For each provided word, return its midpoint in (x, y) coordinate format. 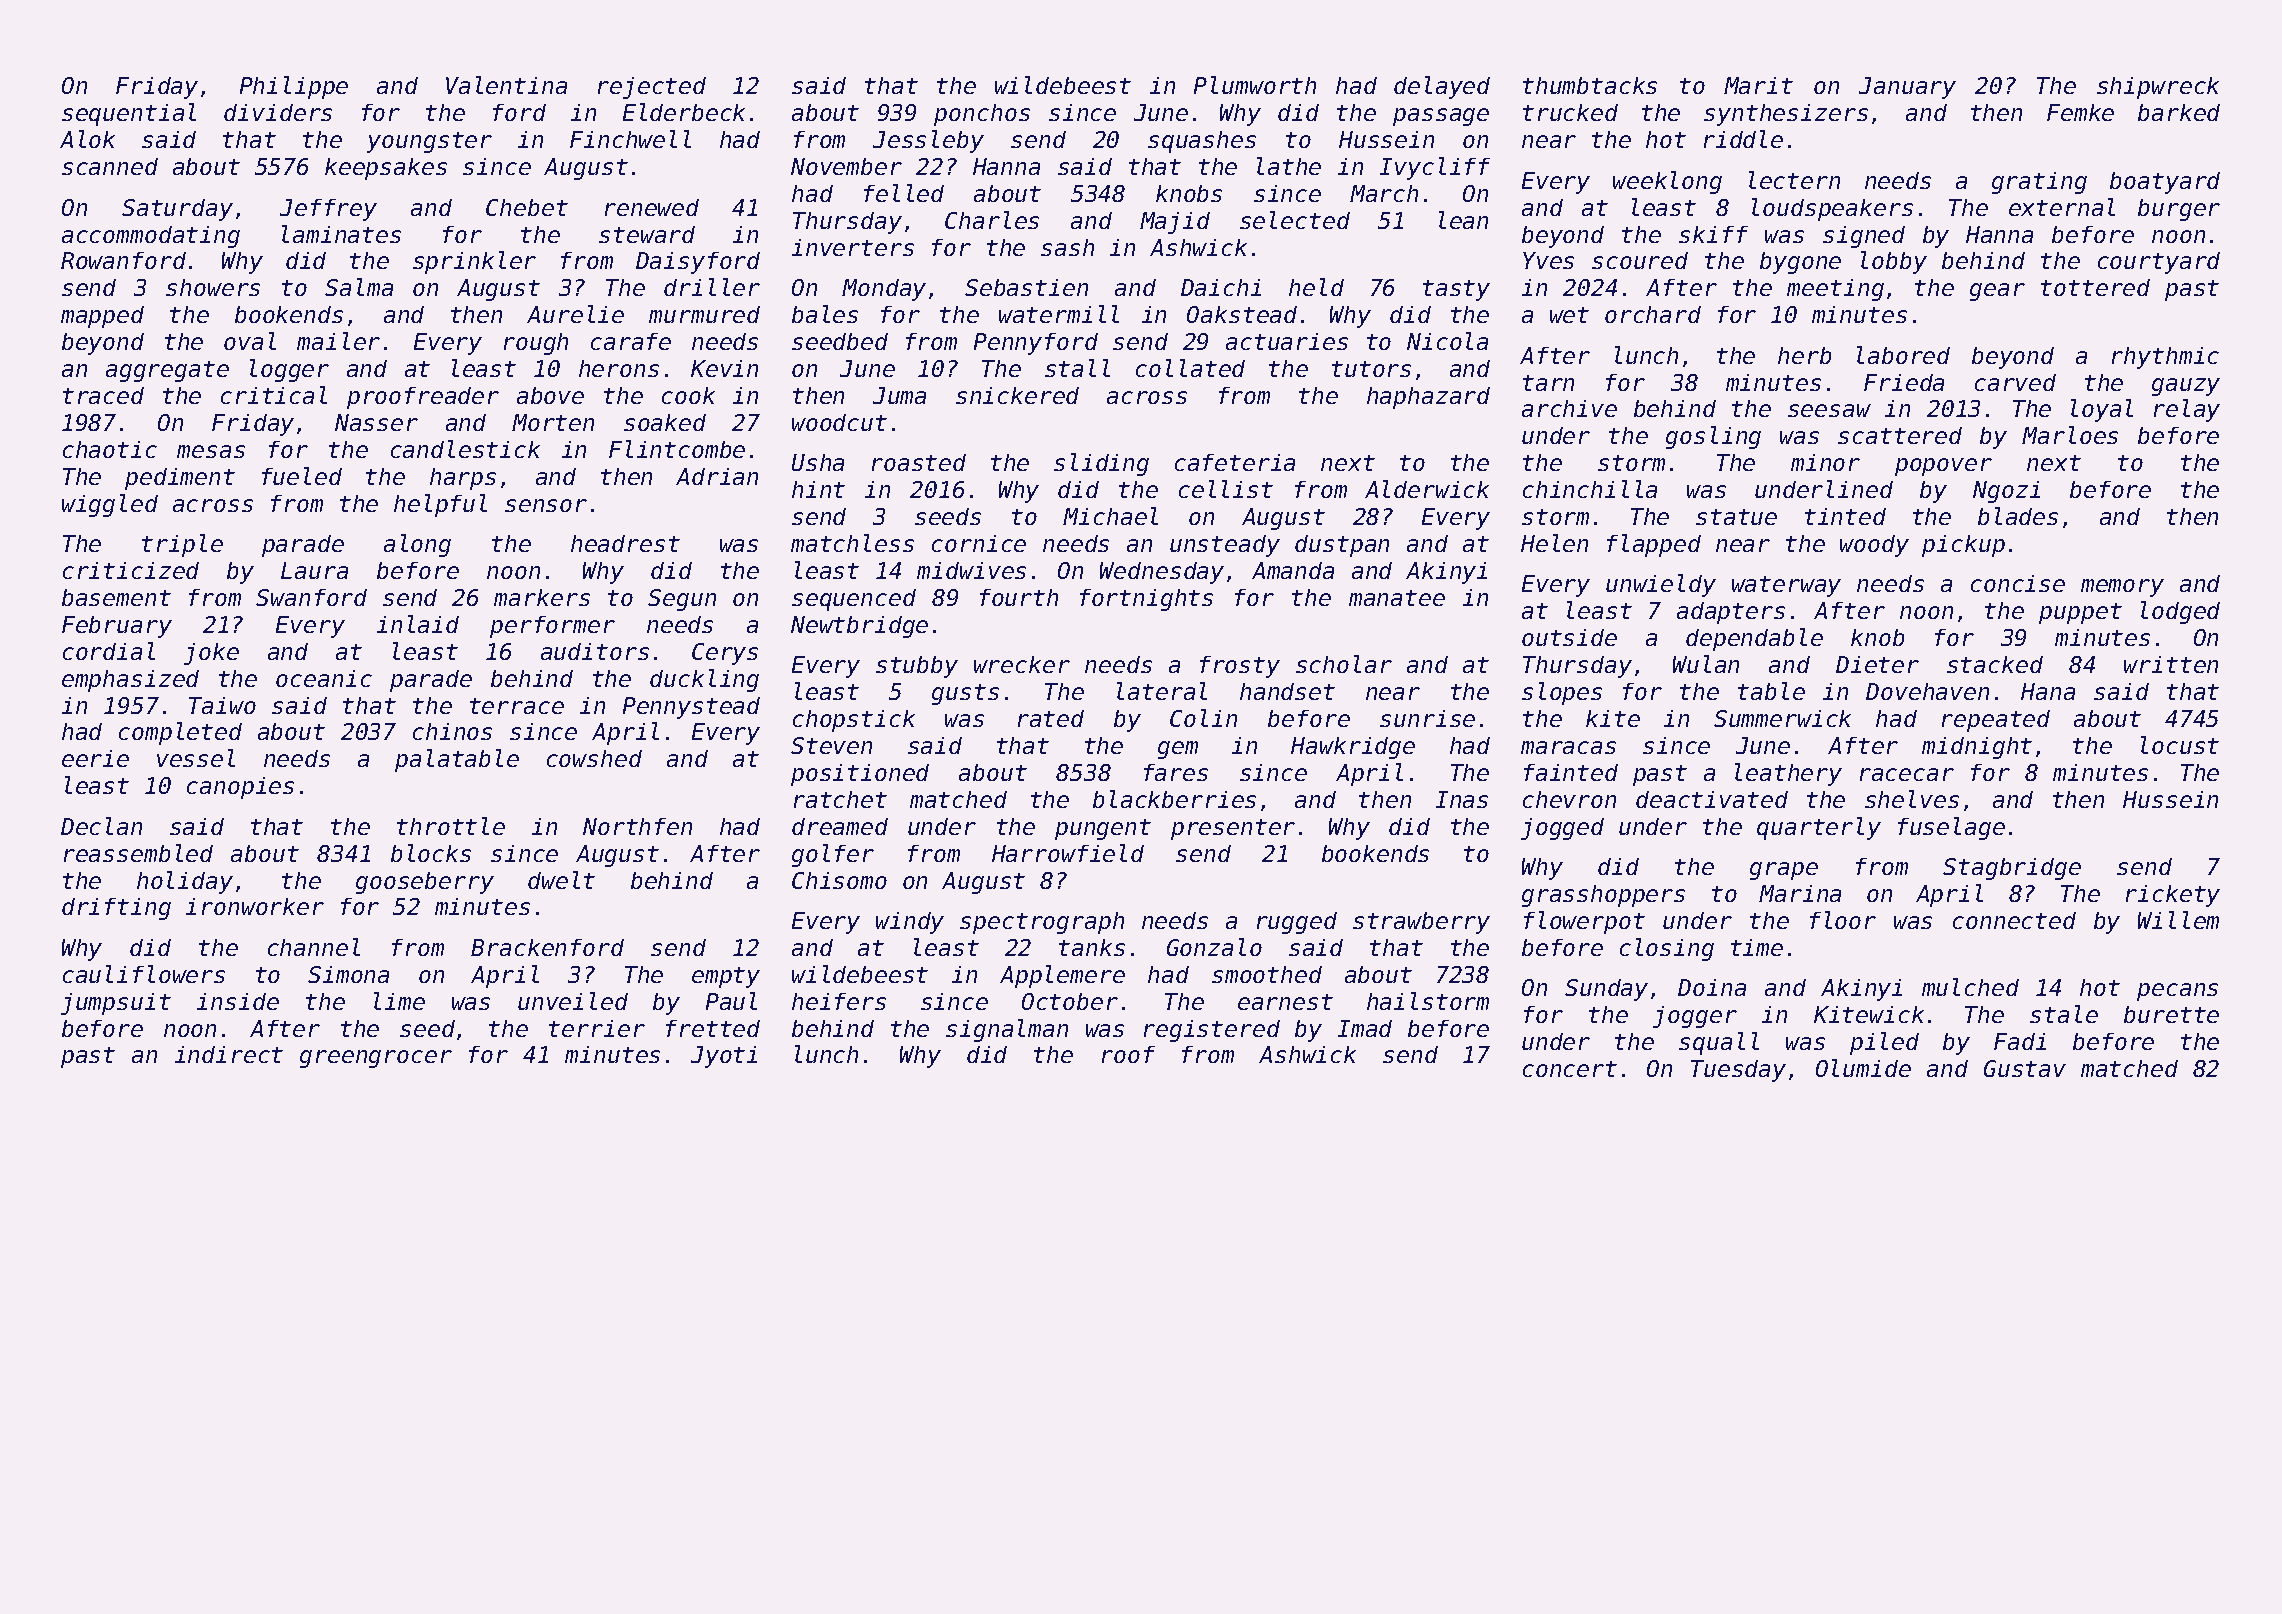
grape (1784, 871)
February (117, 627)
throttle (451, 826)
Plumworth (1255, 85)
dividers (278, 112)
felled (904, 193)
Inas (1462, 799)
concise (2018, 583)
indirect (229, 1054)
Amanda (1293, 570)
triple (182, 545)
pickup (1963, 546)
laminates (341, 234)
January (1907, 88)
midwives (971, 570)
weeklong (1667, 182)
